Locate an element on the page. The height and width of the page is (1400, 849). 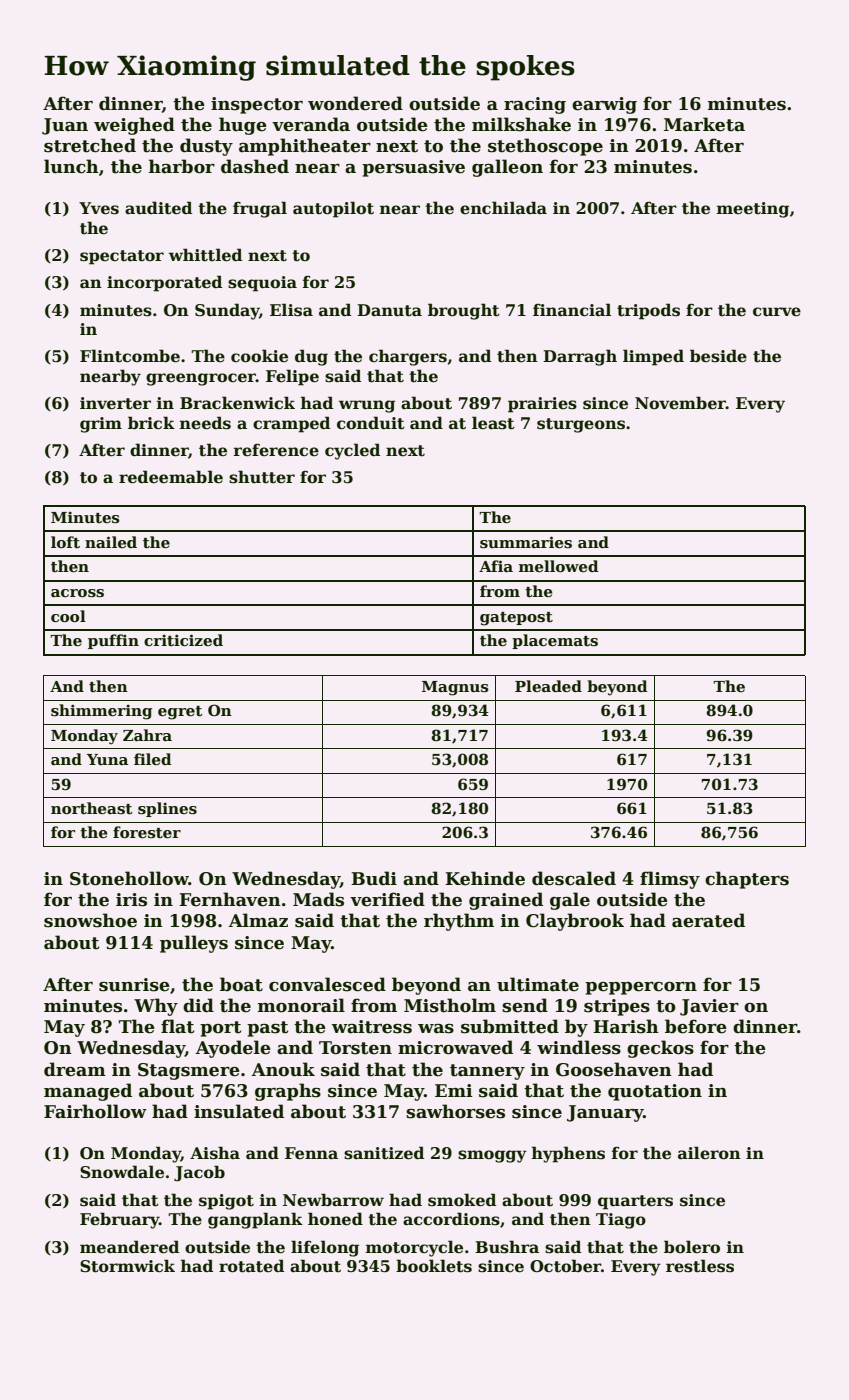
Goosehaven is located at coordinates (614, 1069).
